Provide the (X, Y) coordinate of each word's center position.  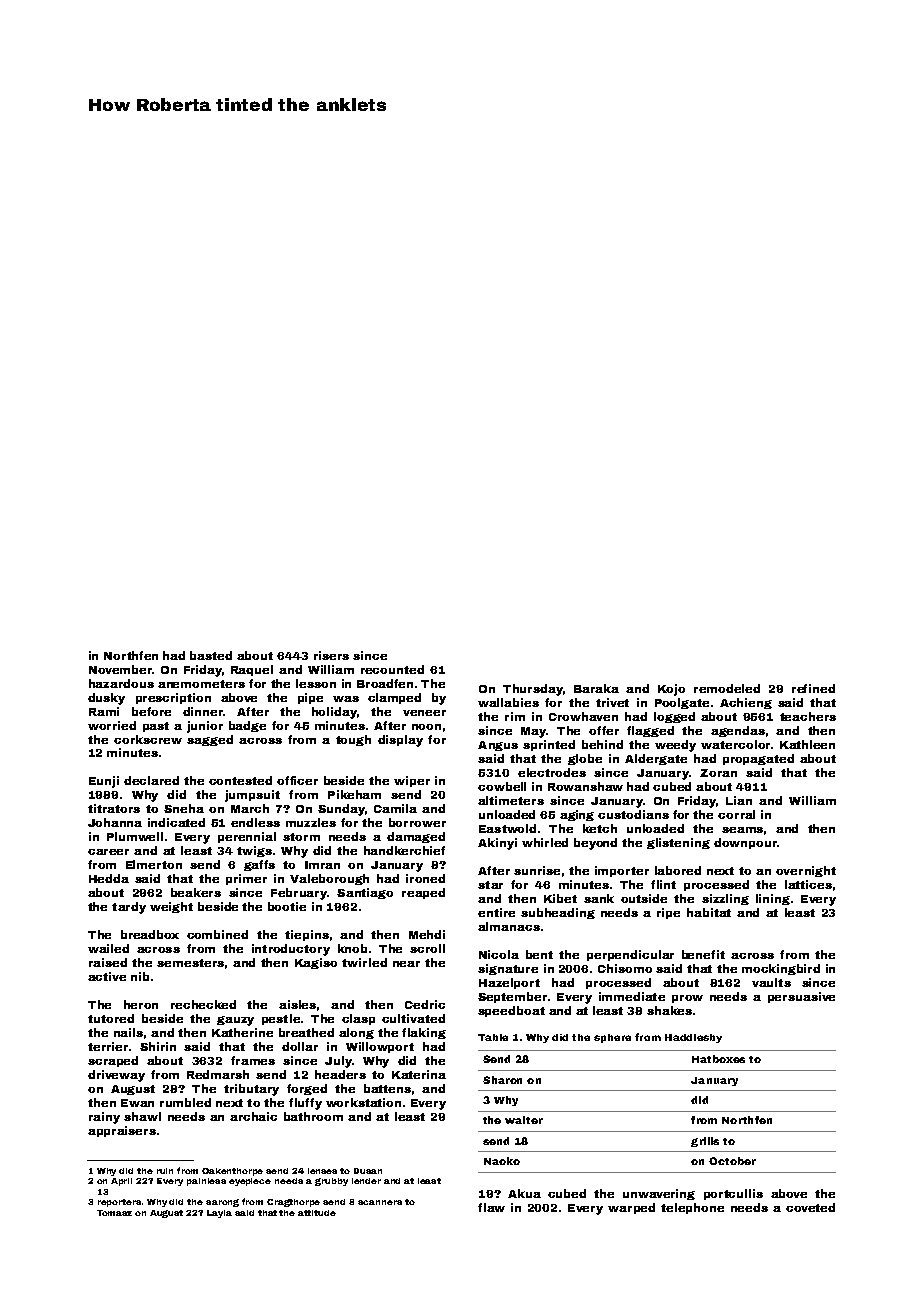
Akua (524, 1193)
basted (211, 655)
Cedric (425, 1004)
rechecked (203, 1004)
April (121, 1182)
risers (331, 655)
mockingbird (781, 969)
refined (813, 688)
